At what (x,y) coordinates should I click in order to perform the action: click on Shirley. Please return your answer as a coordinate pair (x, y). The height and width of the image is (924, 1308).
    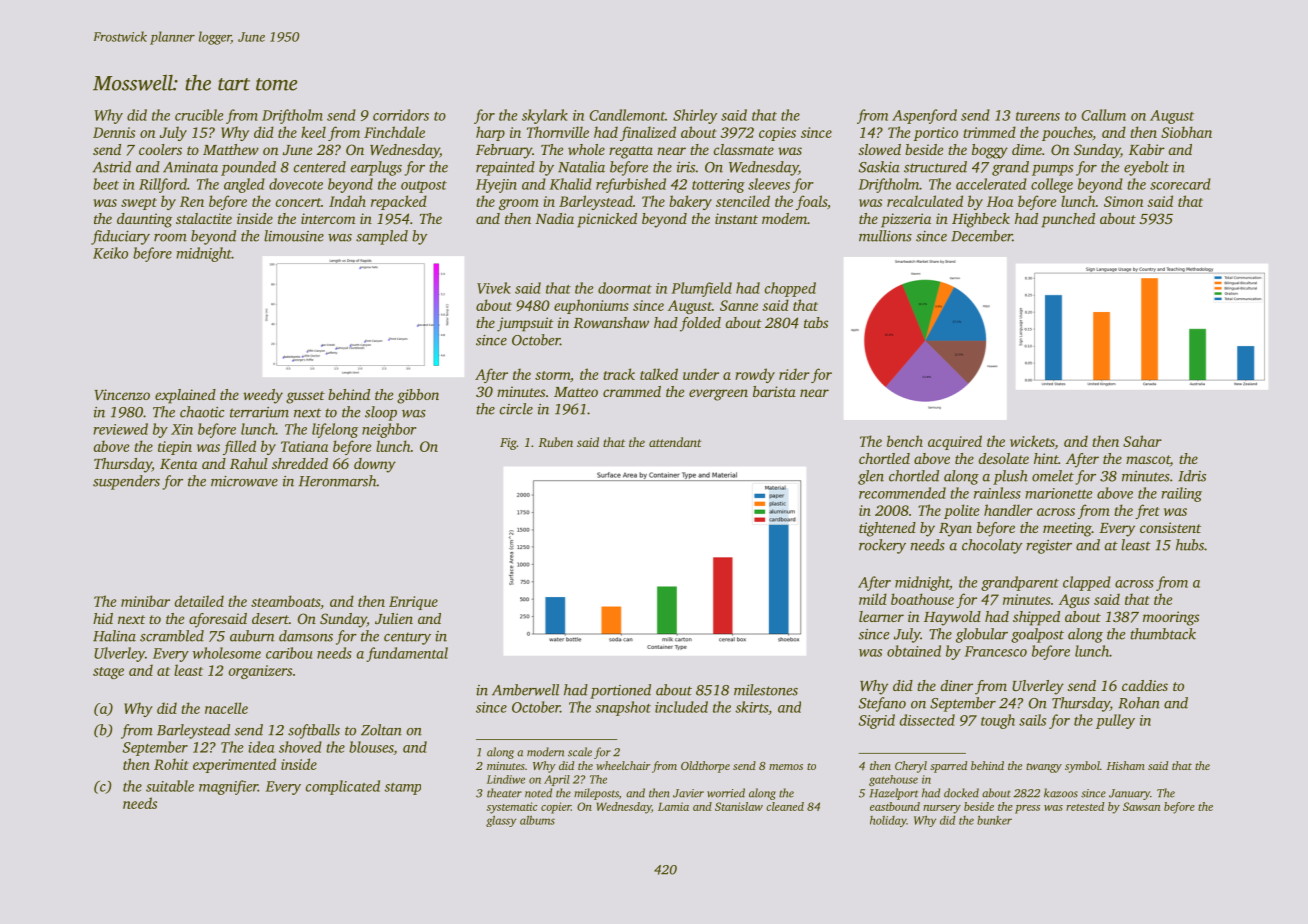
    Looking at the image, I should click on (695, 116).
